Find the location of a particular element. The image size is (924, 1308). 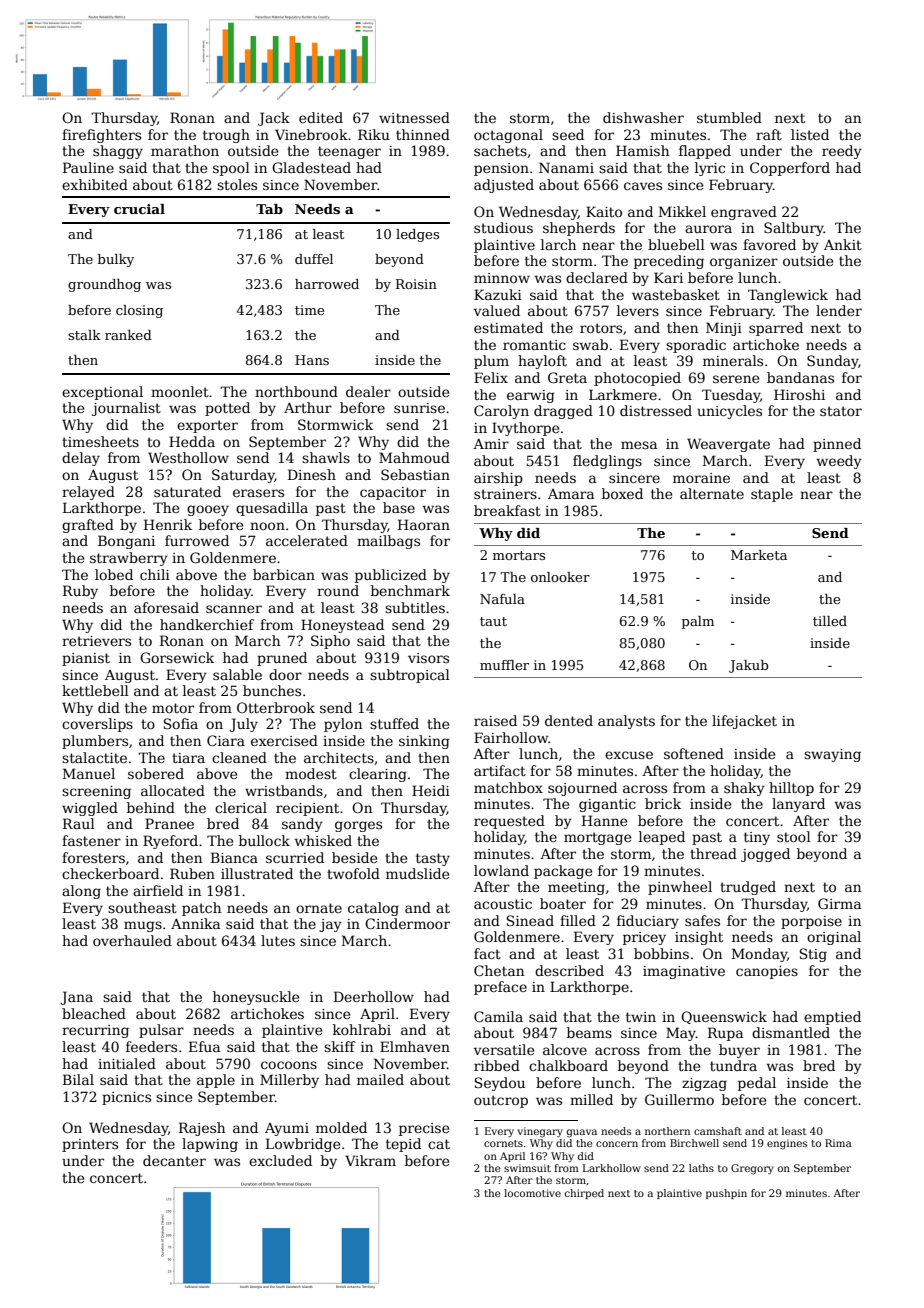

jay is located at coordinates (330, 925).
